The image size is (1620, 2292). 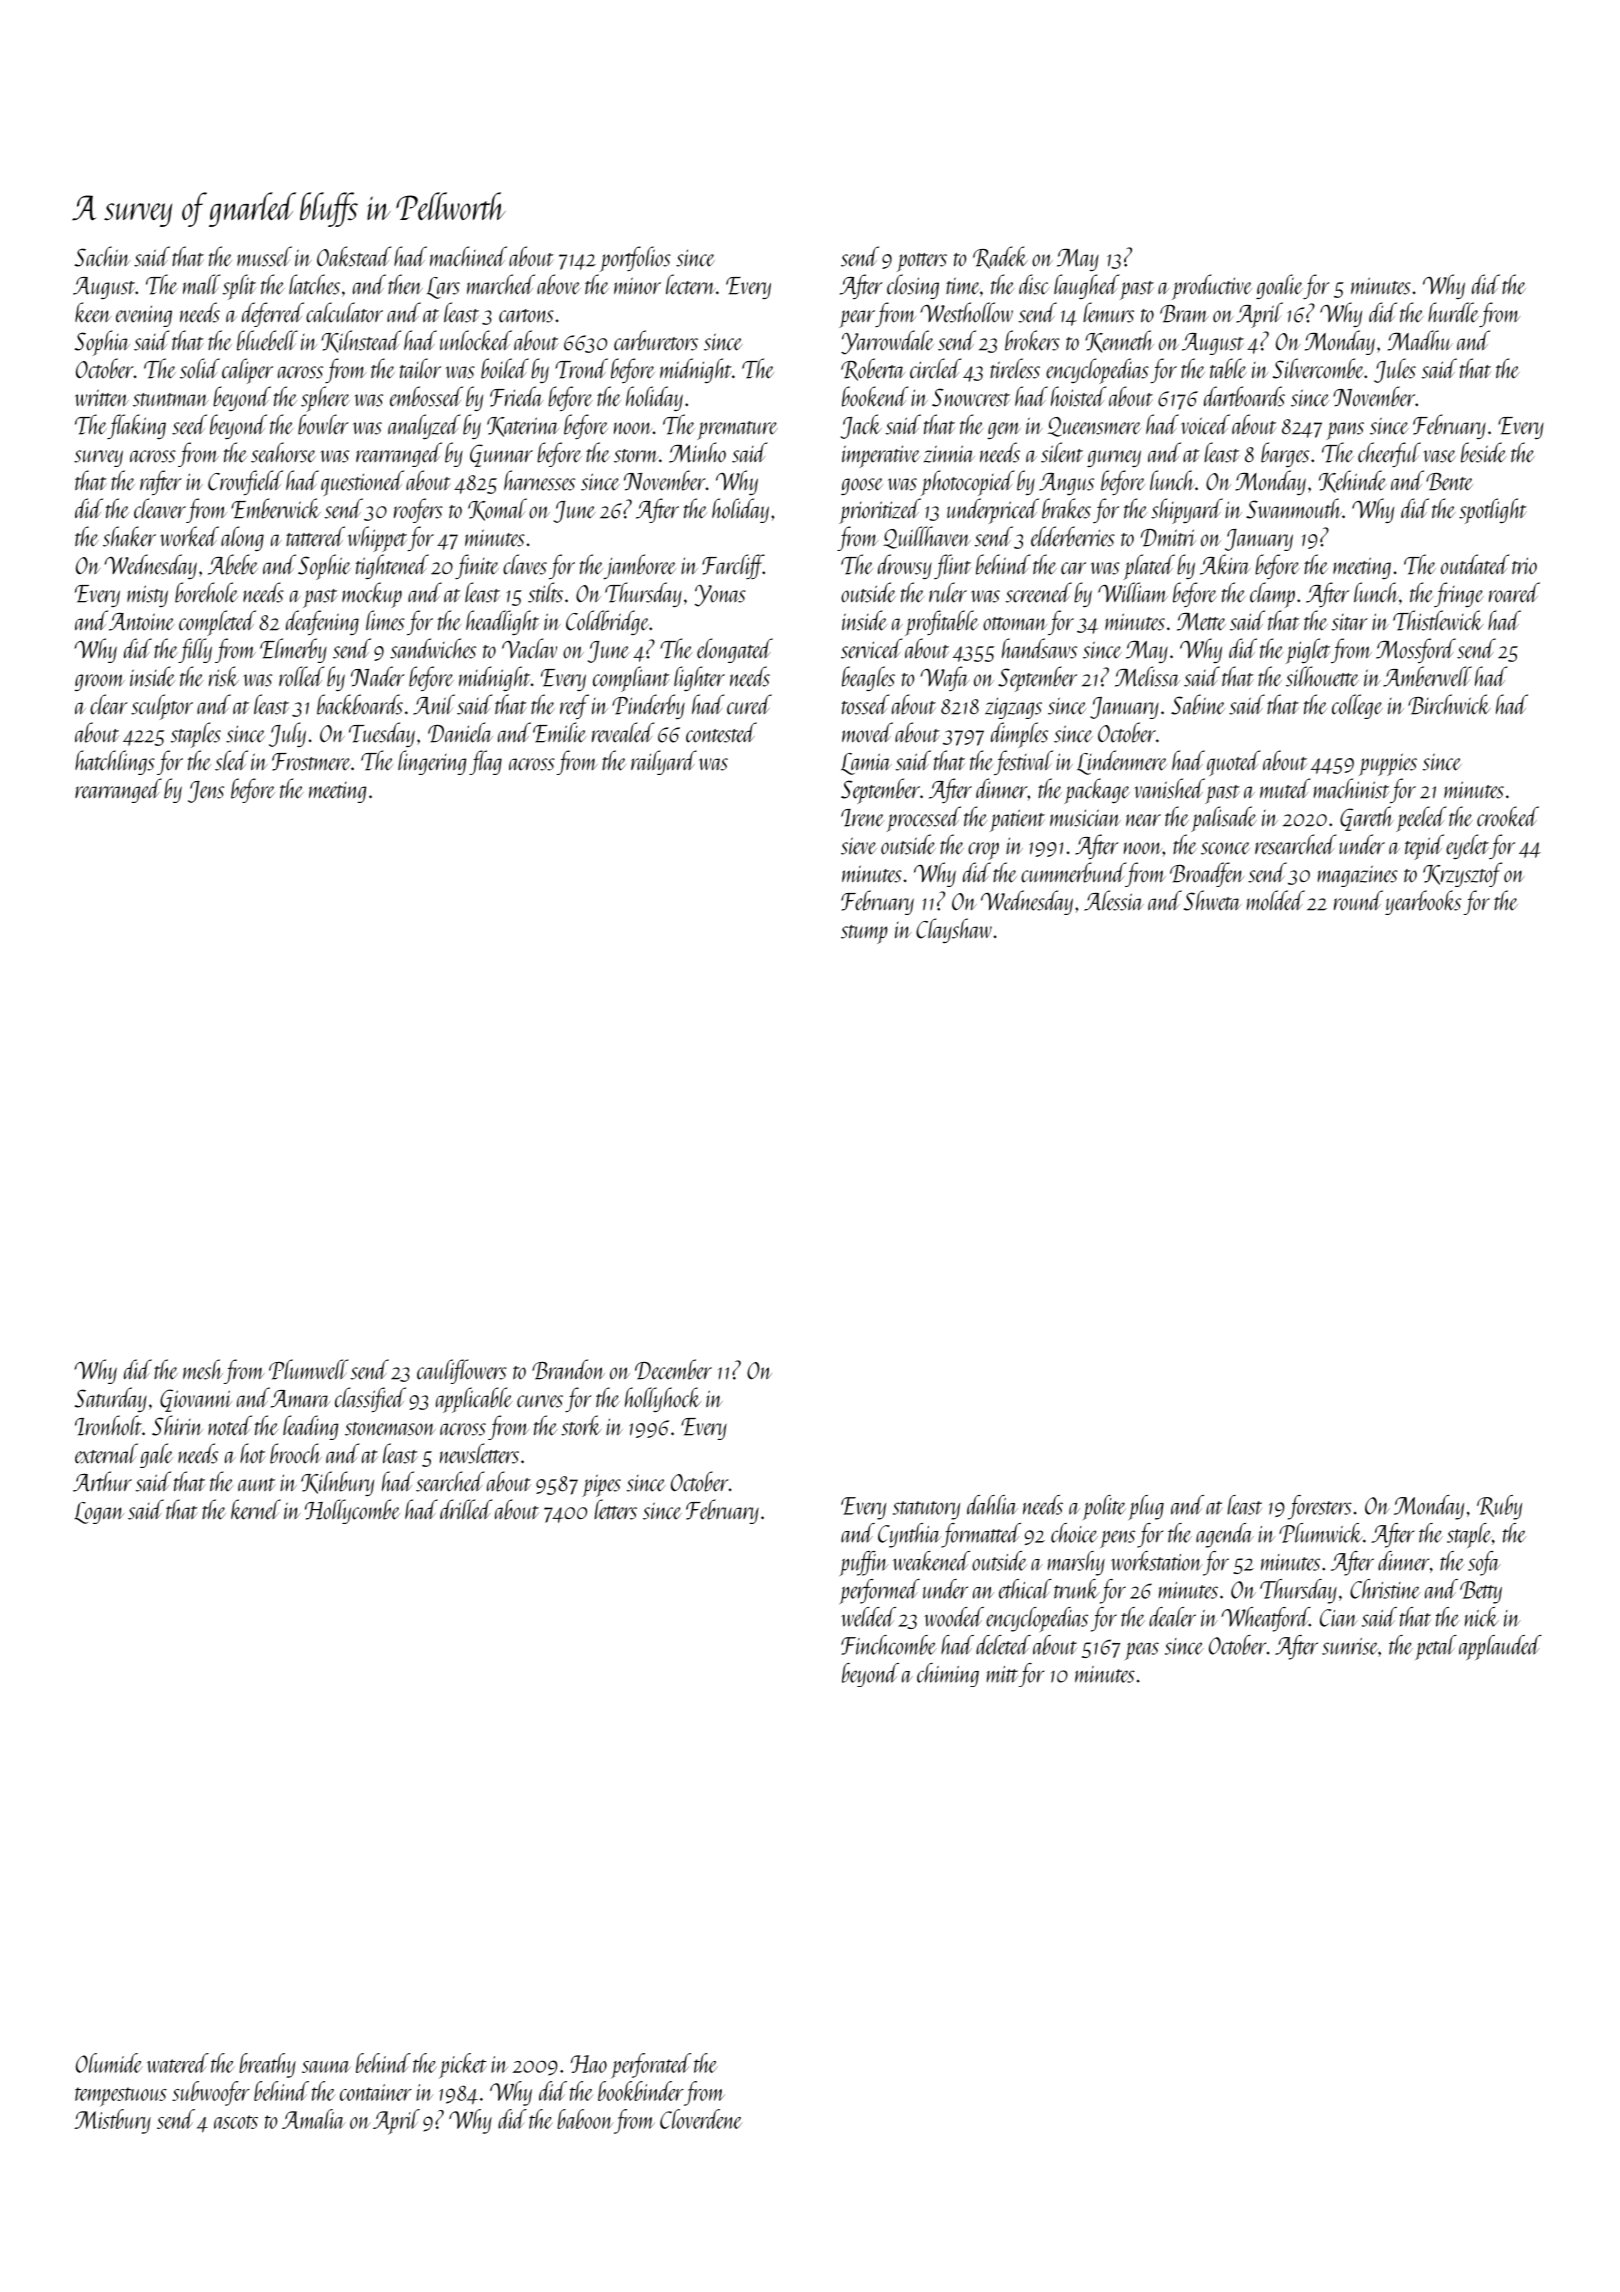 I want to click on lingering, so click(x=432, y=762).
